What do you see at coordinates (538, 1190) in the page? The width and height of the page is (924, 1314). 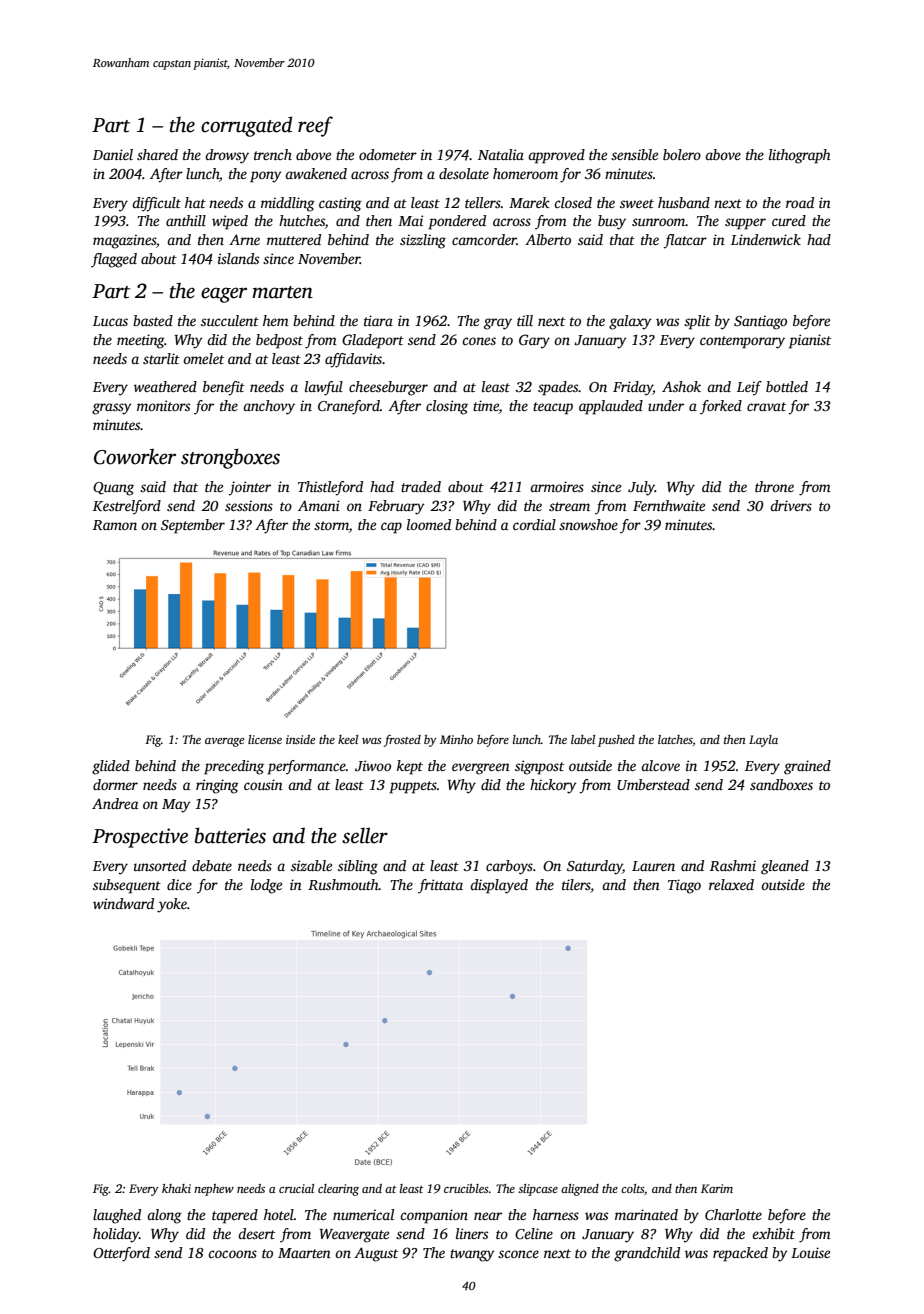 I see `slipcase` at bounding box center [538, 1190].
